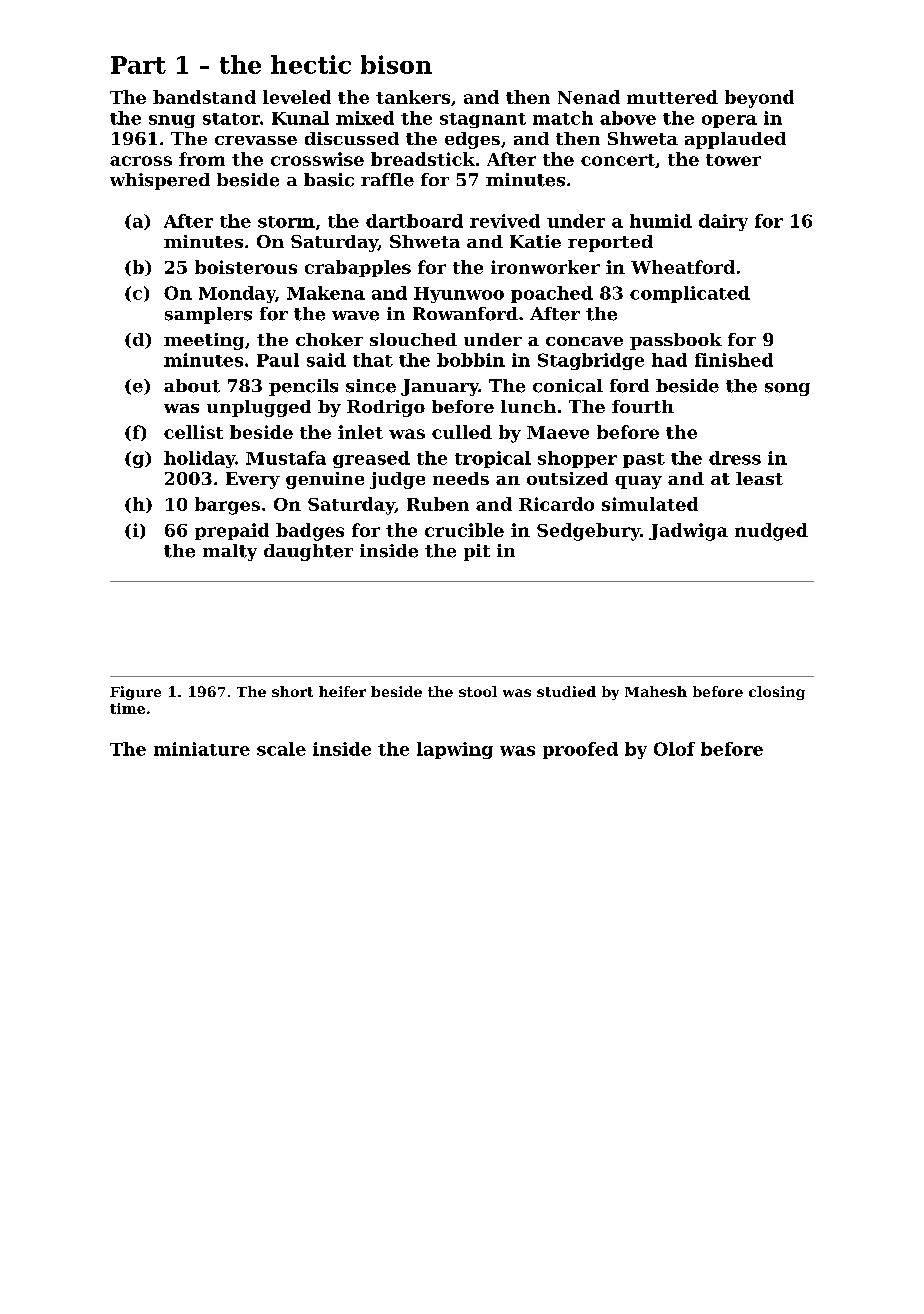 Image resolution: width=924 pixels, height=1314 pixels. Describe the element at coordinates (202, 749) in the image. I see `miniature` at that location.
